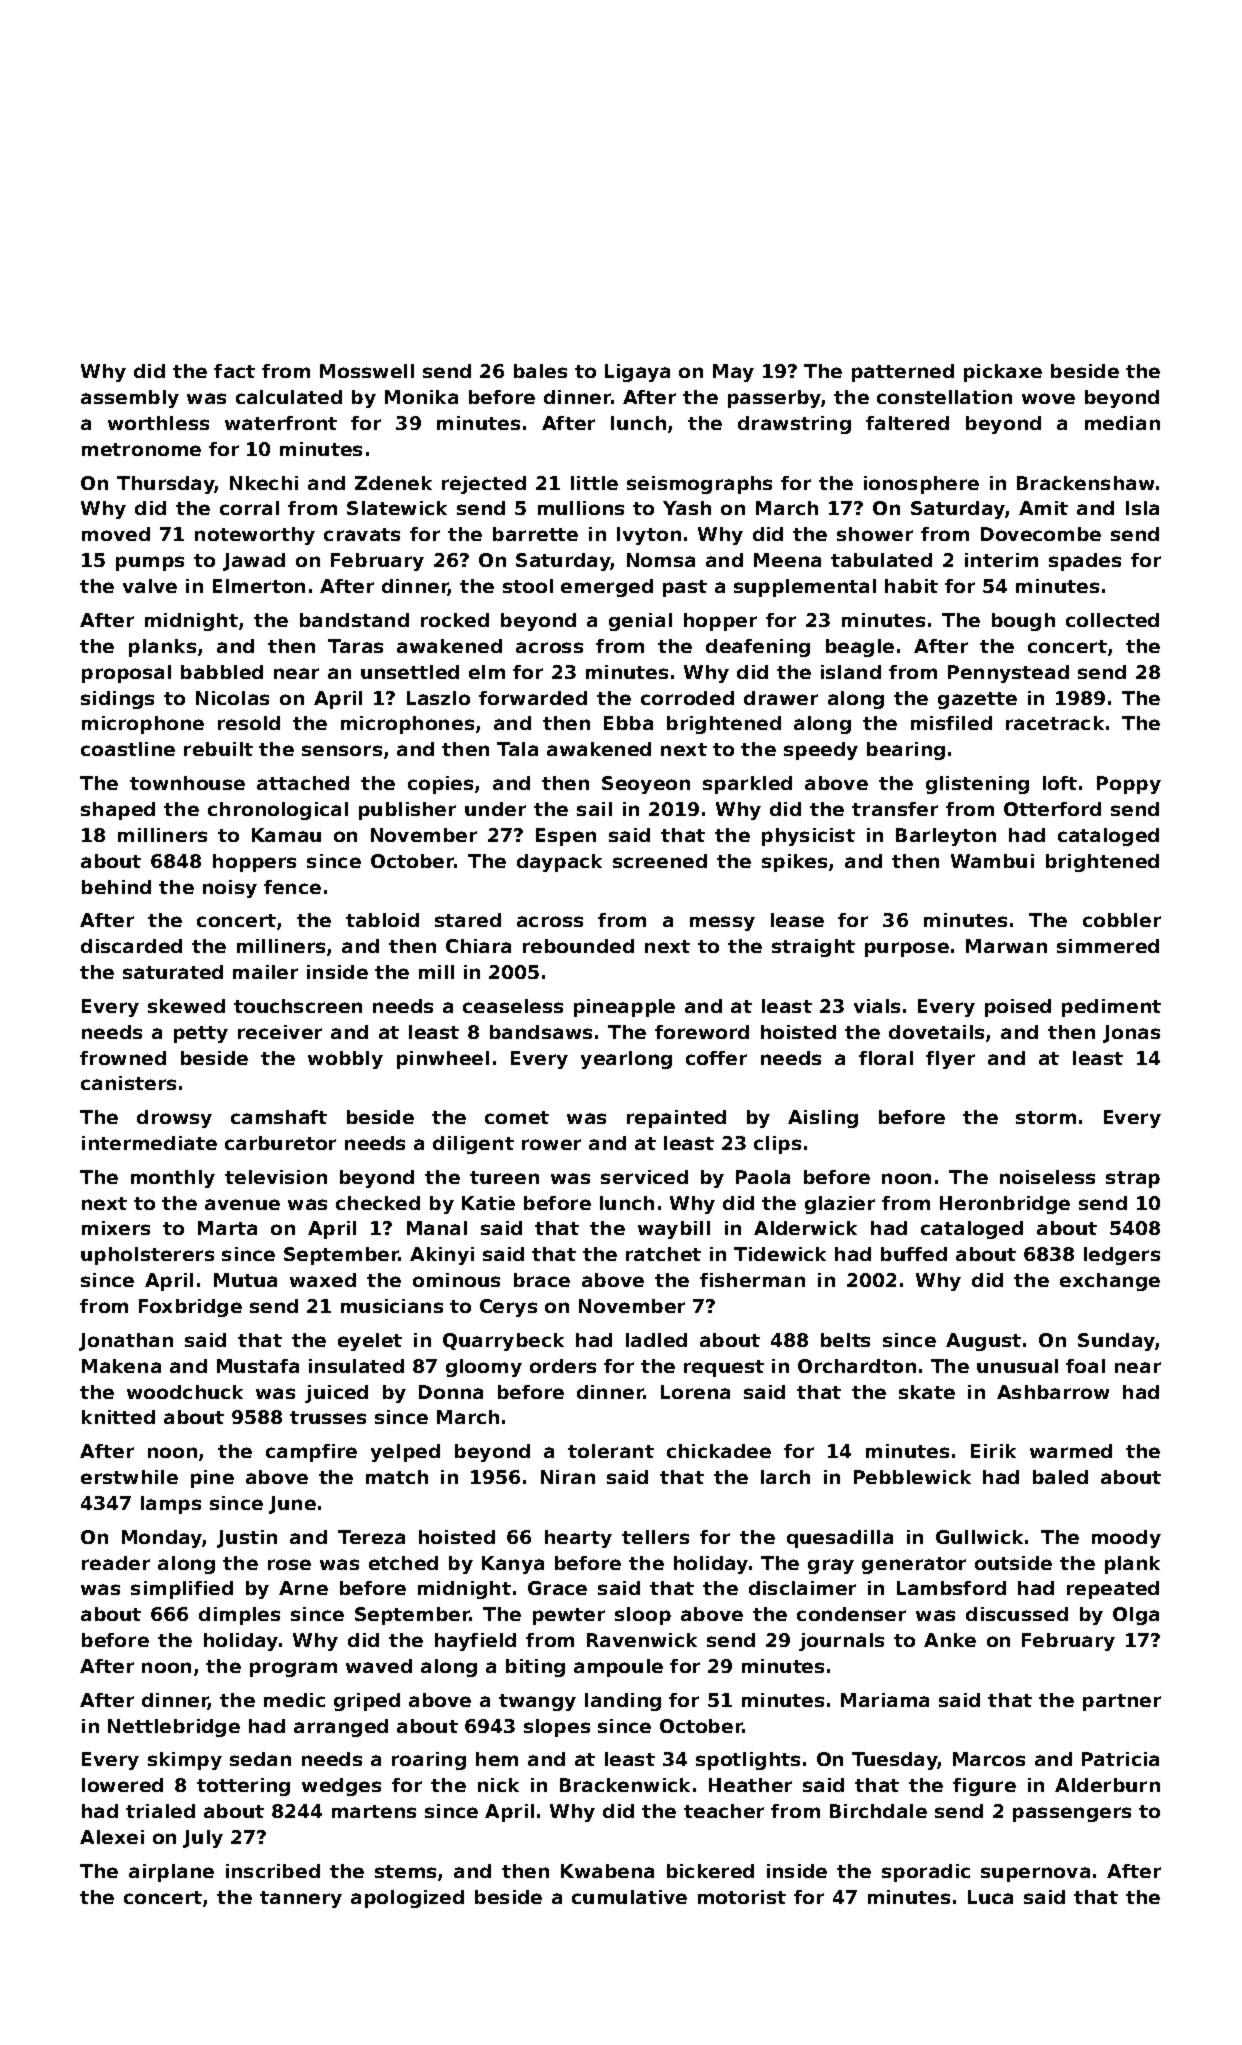 The width and height of the screenshot is (1242, 2045). I want to click on cumulative, so click(629, 1897).
